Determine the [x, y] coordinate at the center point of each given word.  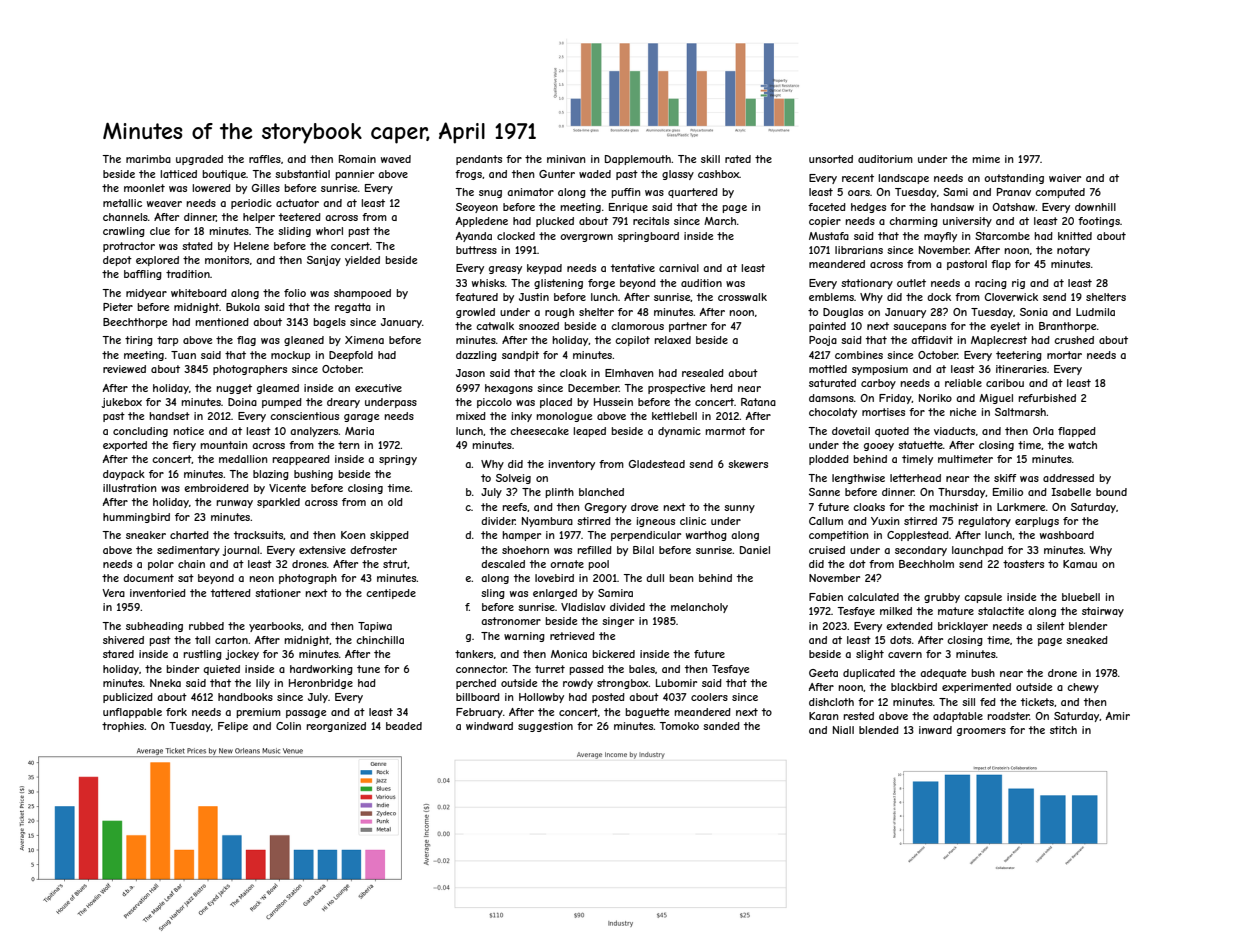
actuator [297, 203]
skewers [748, 464]
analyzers [314, 432]
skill [710, 159]
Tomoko [679, 726]
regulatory [984, 522]
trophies [123, 727]
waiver [1065, 178]
